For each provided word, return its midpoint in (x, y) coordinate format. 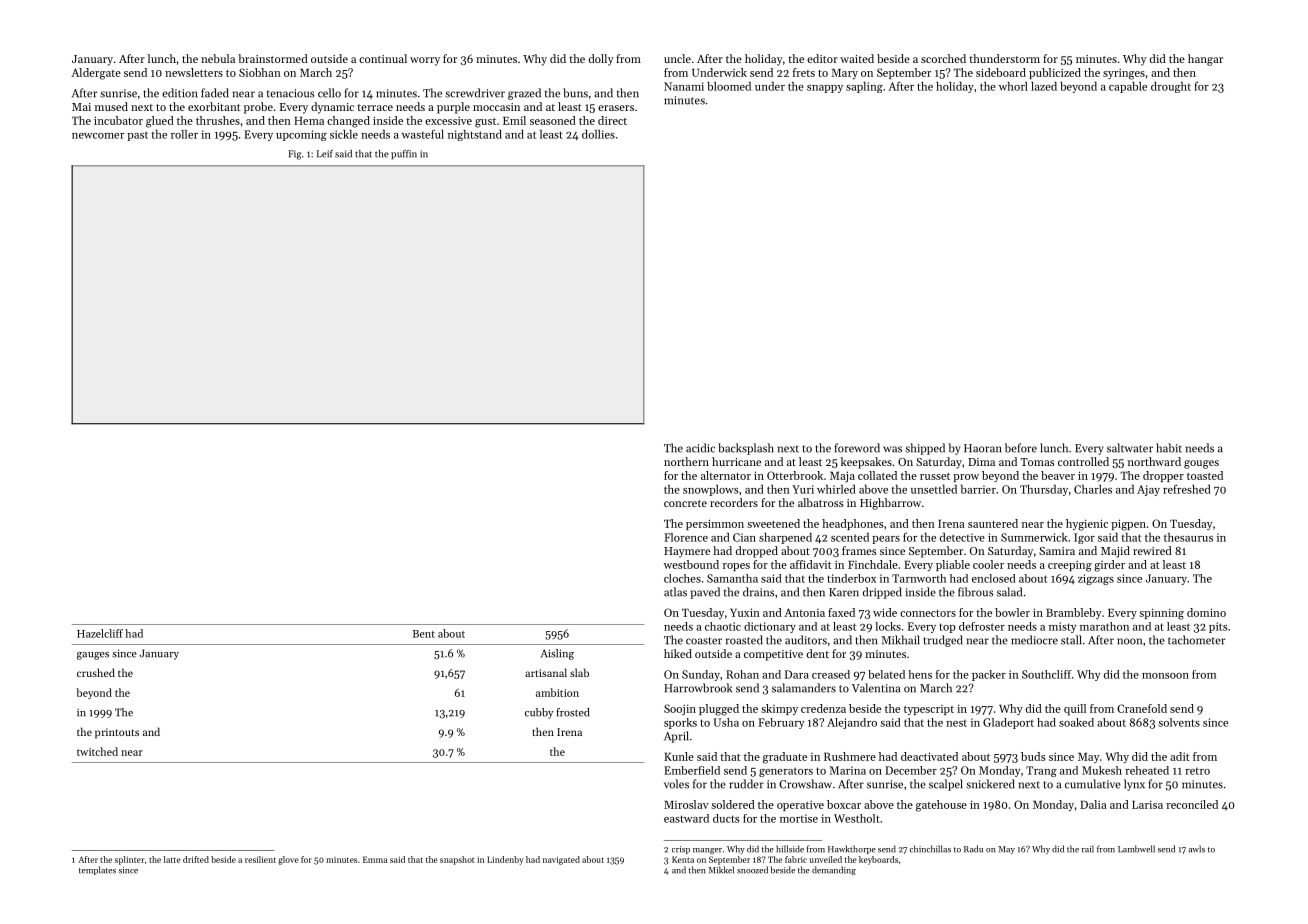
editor (822, 58)
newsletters (194, 72)
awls (1197, 849)
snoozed (752, 870)
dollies (598, 134)
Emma (375, 859)
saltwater (1130, 448)
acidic (700, 448)
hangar (1205, 60)
